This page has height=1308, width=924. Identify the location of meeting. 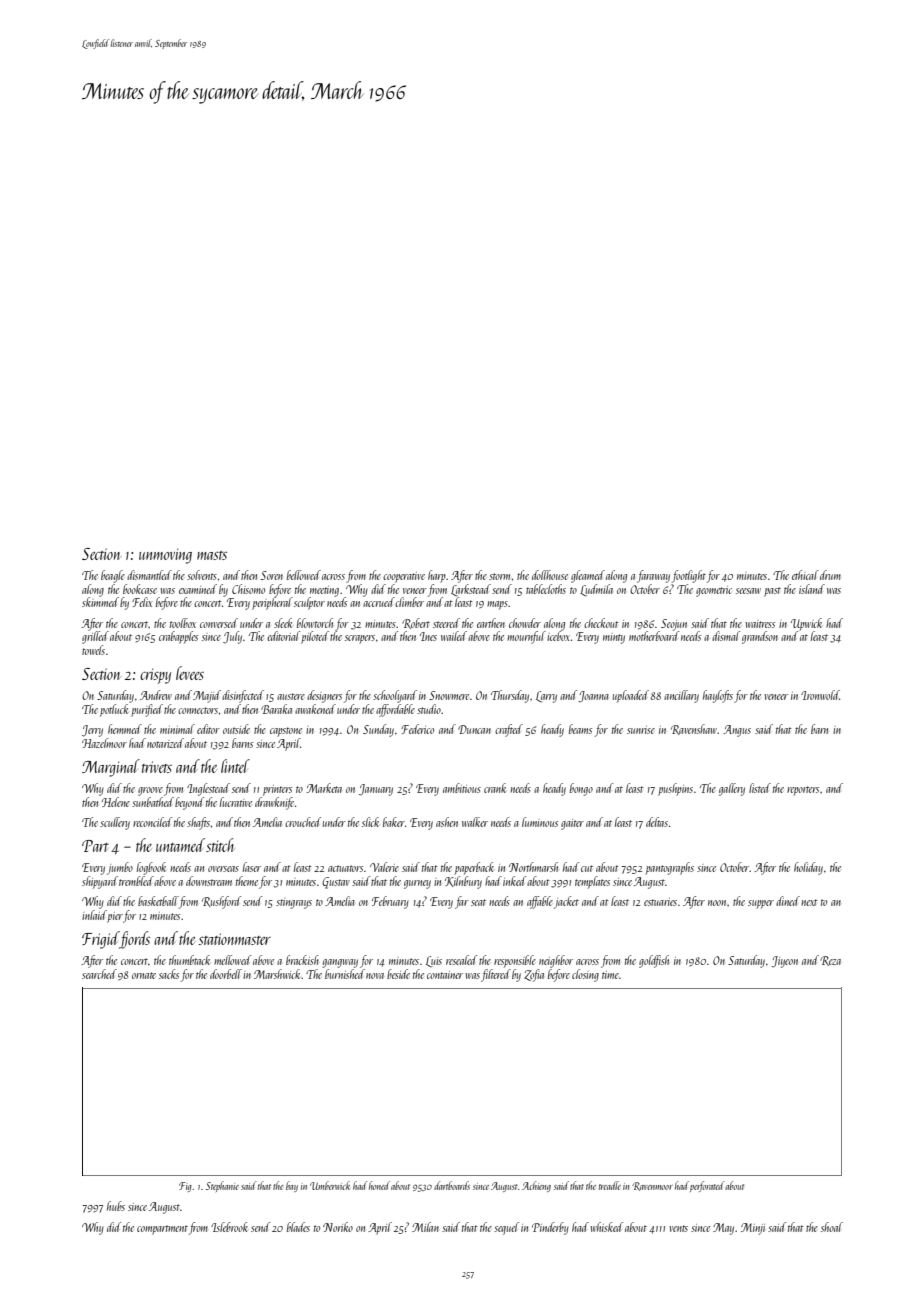
(324, 591).
